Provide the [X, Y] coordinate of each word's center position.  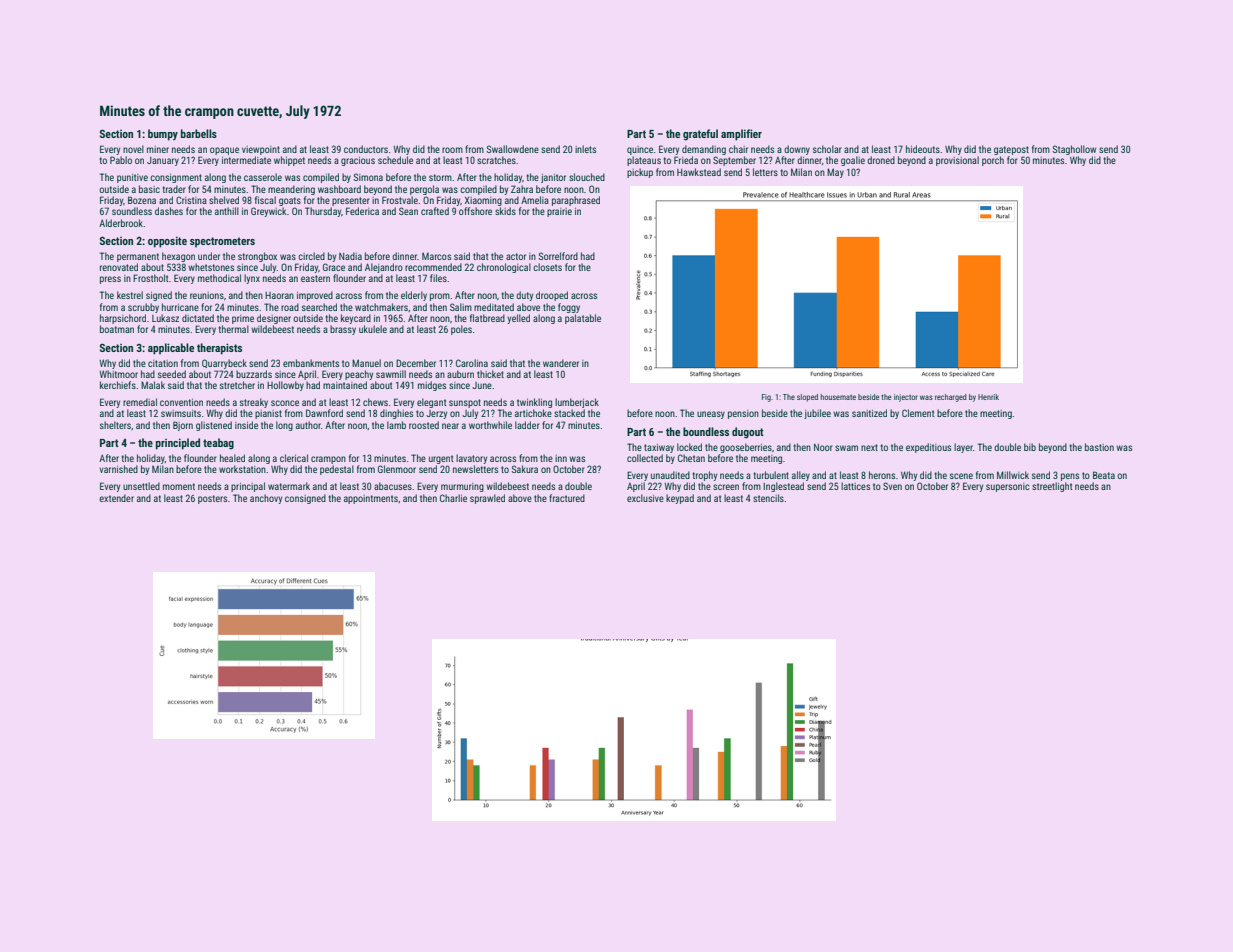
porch [993, 161]
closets [547, 267]
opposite [167, 242]
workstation [242, 469]
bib [1030, 447]
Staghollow [1074, 150]
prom [440, 297]
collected [645, 458]
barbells [199, 133]
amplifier [741, 135]
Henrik [988, 397]
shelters [115, 425]
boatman [117, 329]
